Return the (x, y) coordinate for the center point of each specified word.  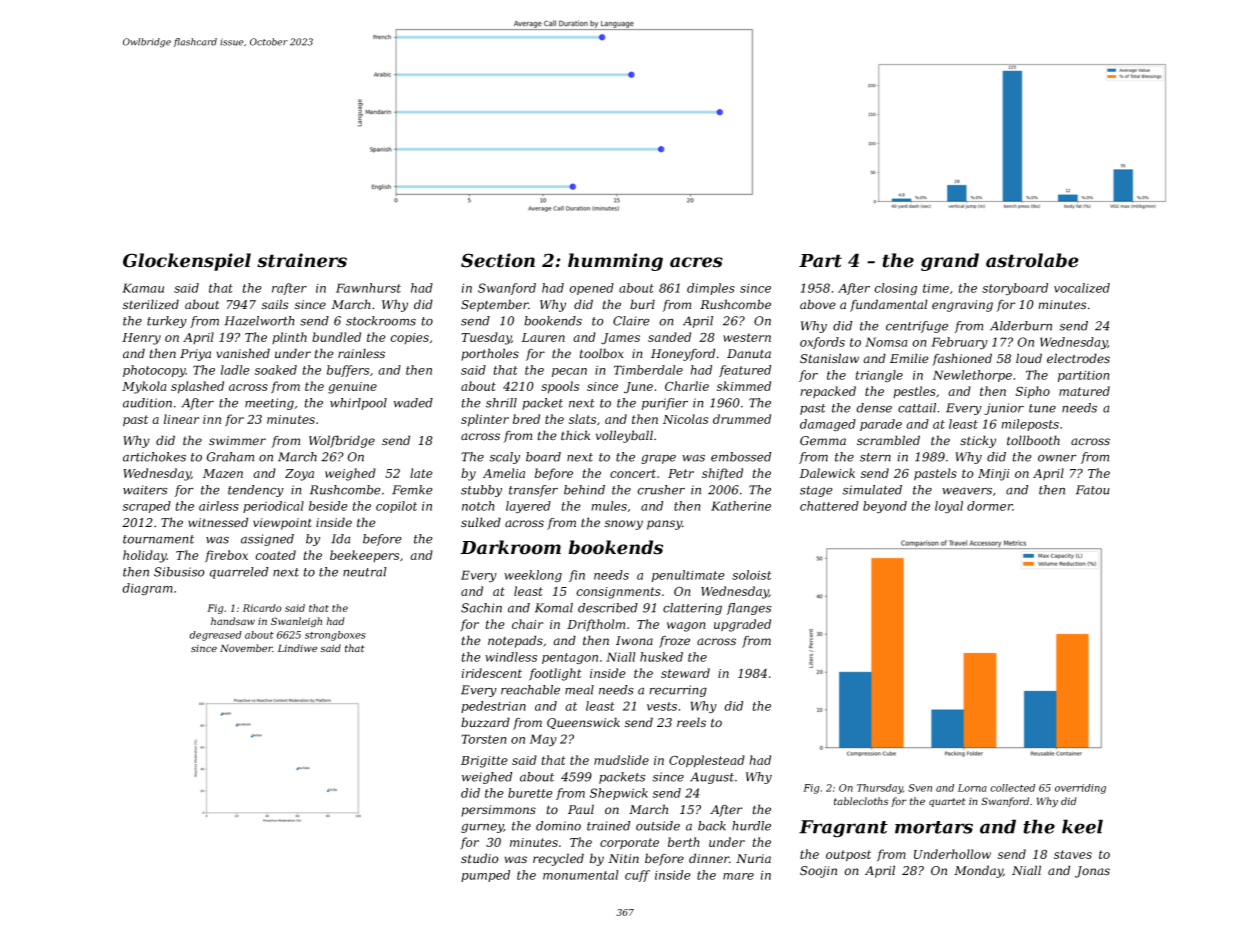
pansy (664, 525)
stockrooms (381, 321)
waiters (145, 490)
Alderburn (1021, 326)
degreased (215, 636)
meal (579, 690)
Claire (631, 321)
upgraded (742, 625)
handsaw (233, 621)
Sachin (481, 608)
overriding (1080, 789)
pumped (485, 876)
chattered (829, 506)
